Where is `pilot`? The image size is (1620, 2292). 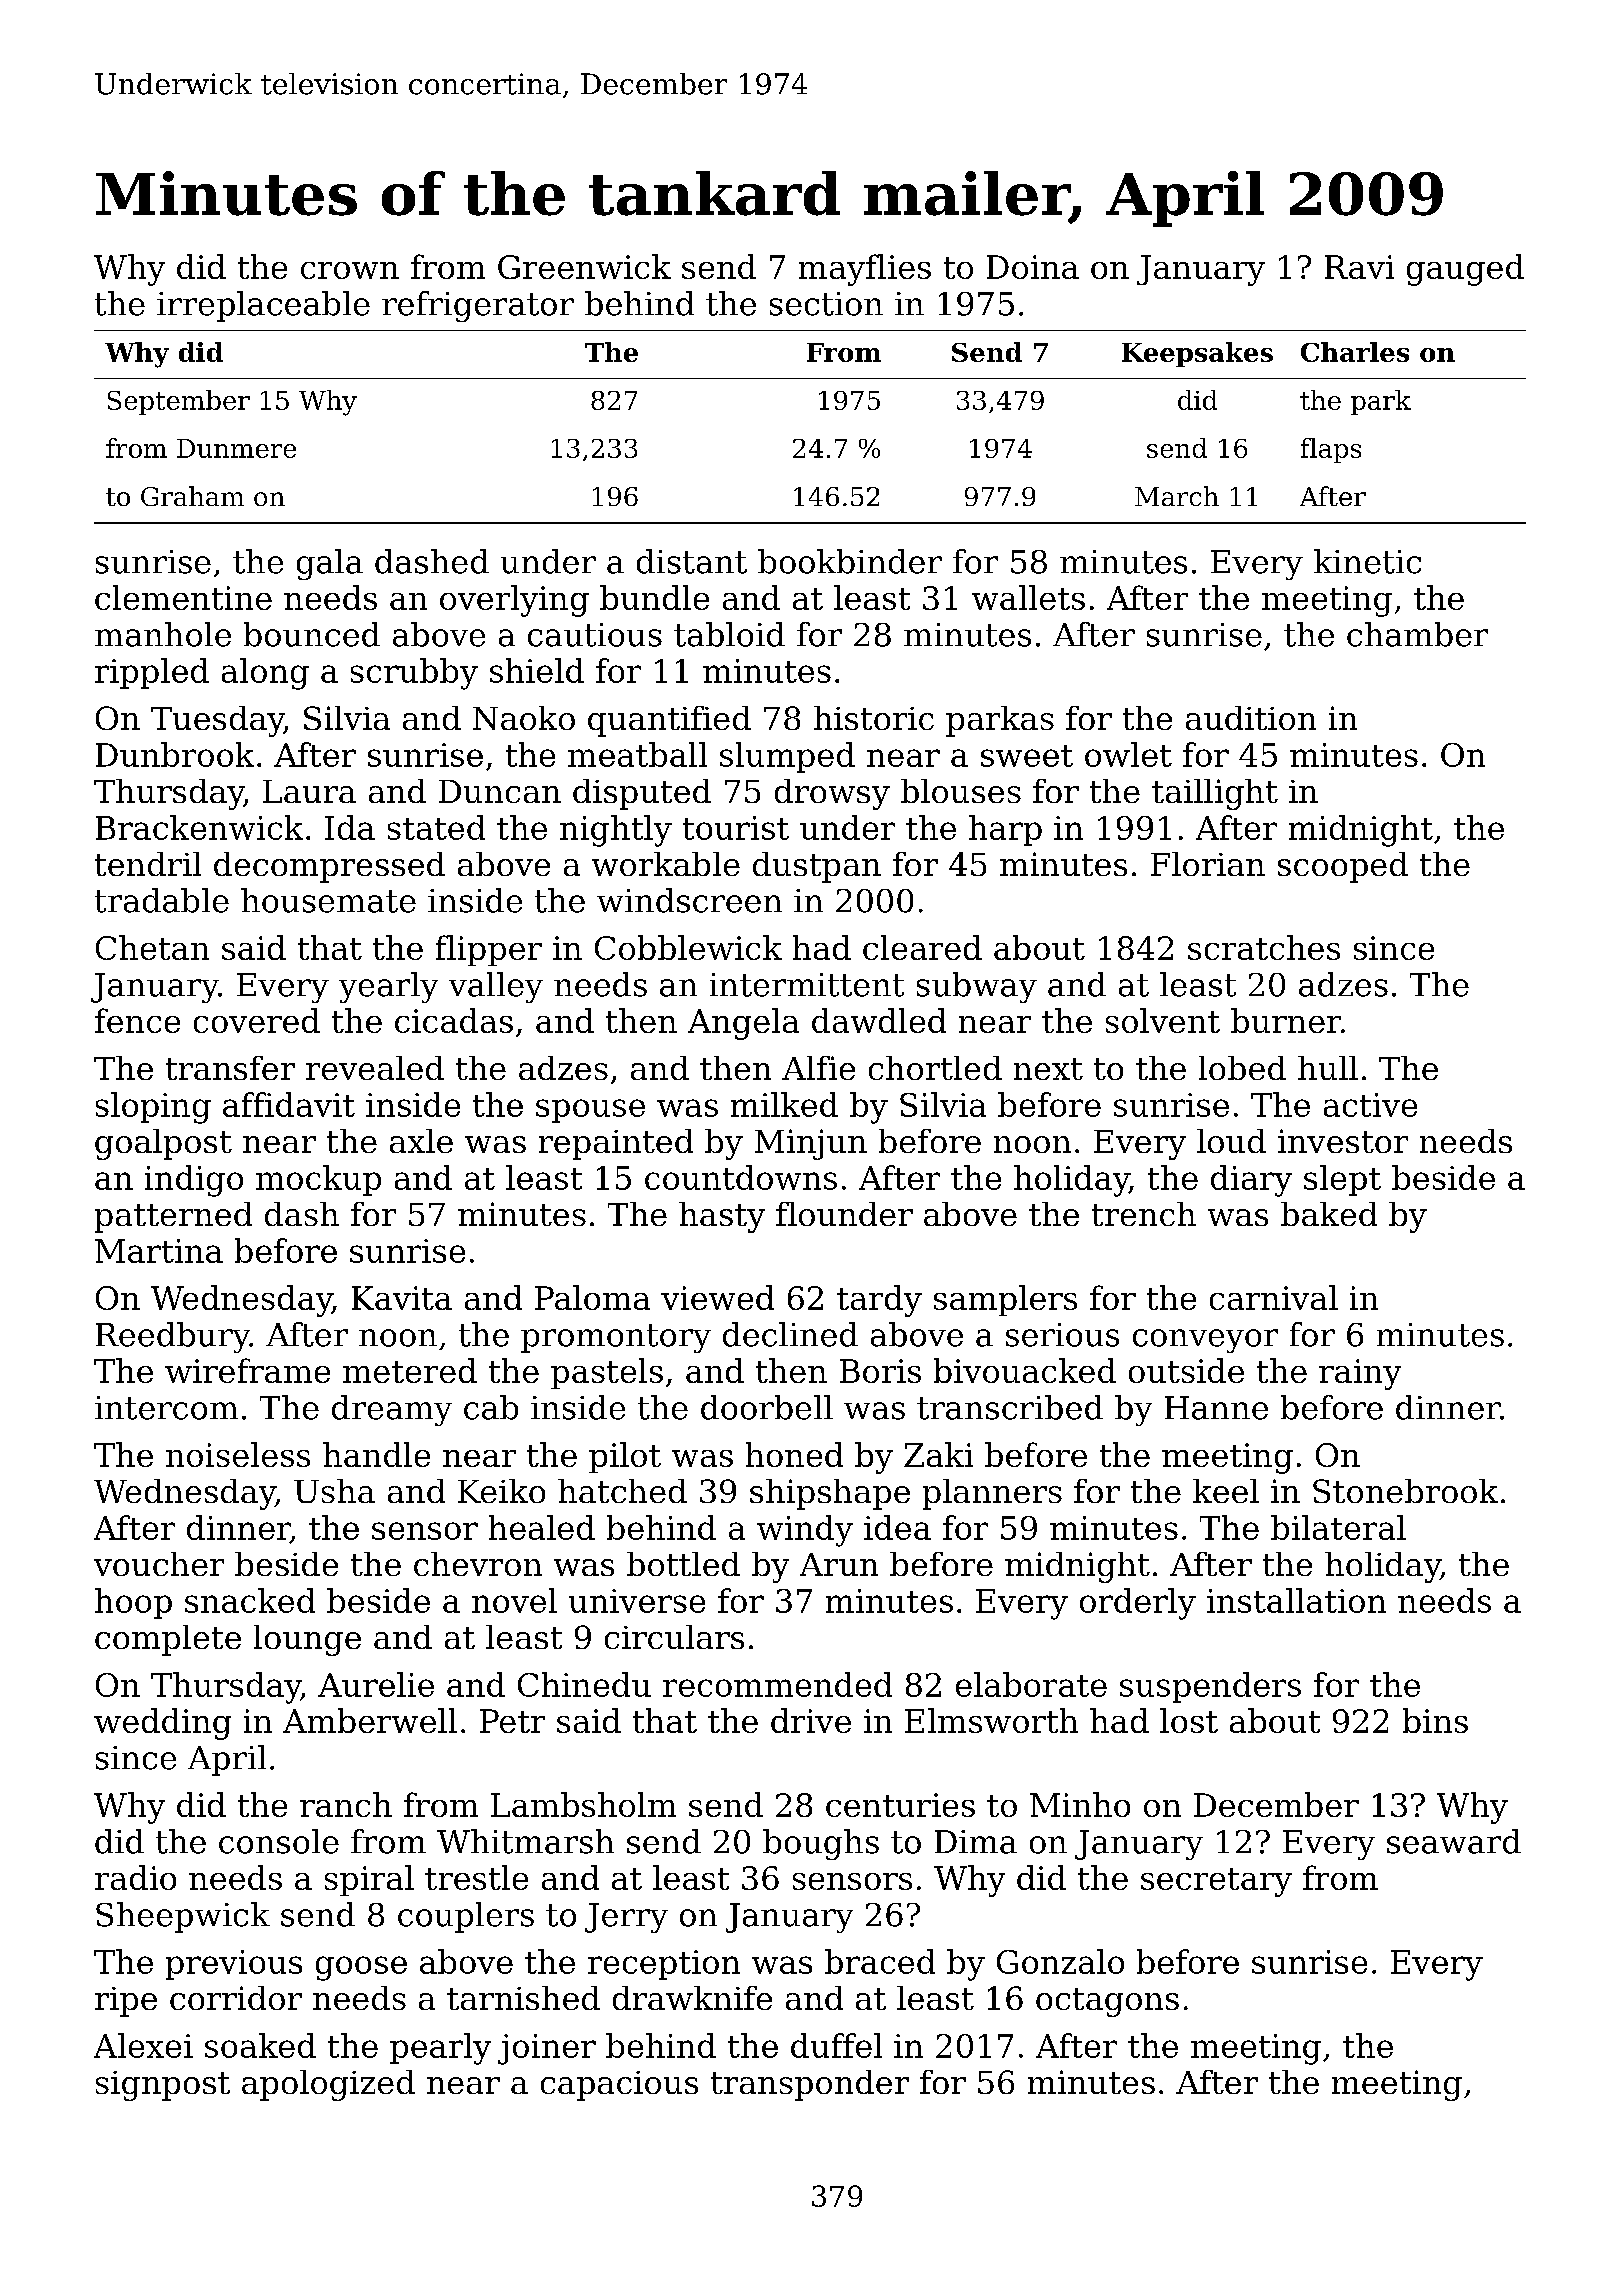 pilot is located at coordinates (625, 1457).
